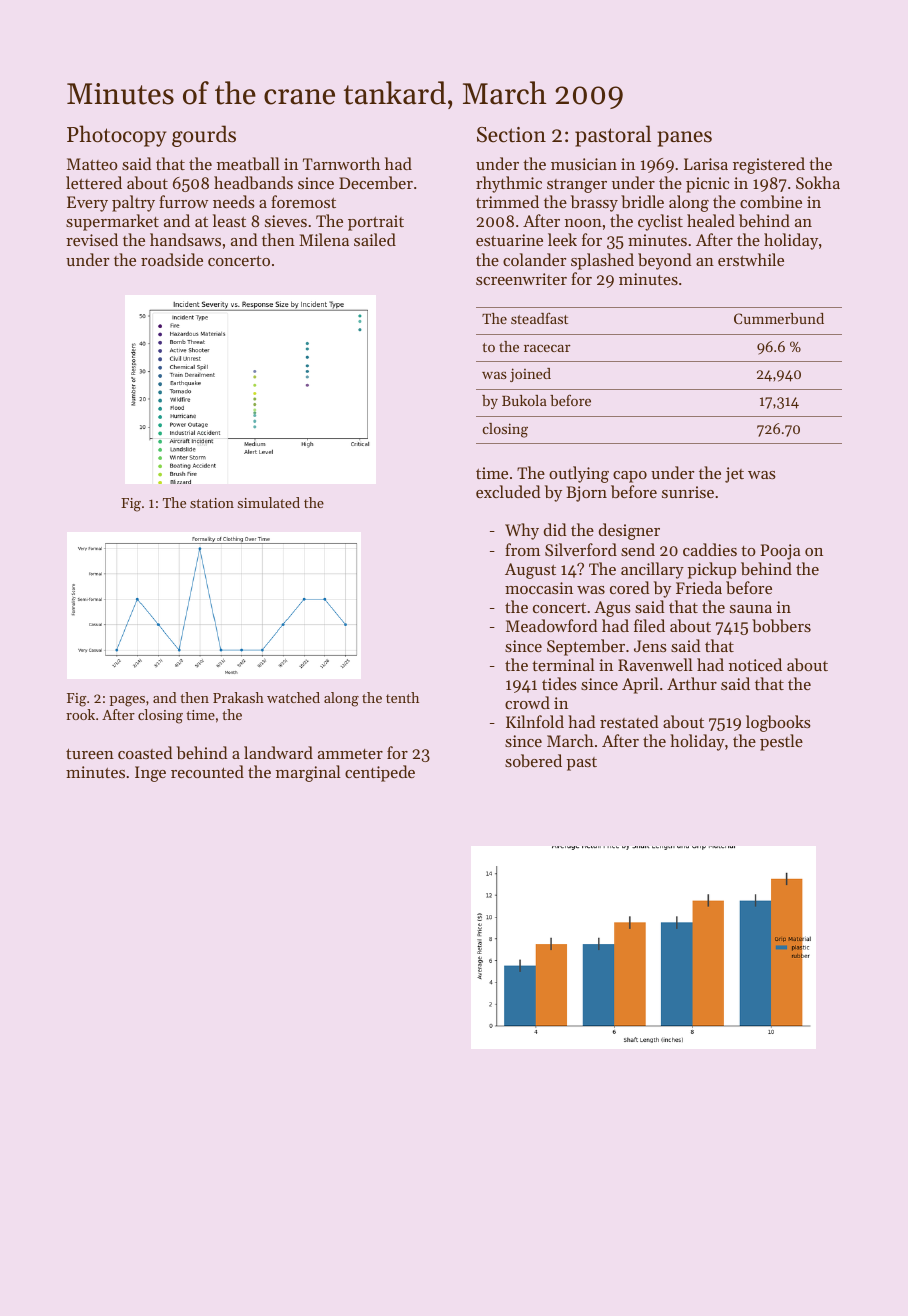 Image resolution: width=908 pixels, height=1316 pixels. Describe the element at coordinates (527, 702) in the screenshot. I see `crowd` at that location.
